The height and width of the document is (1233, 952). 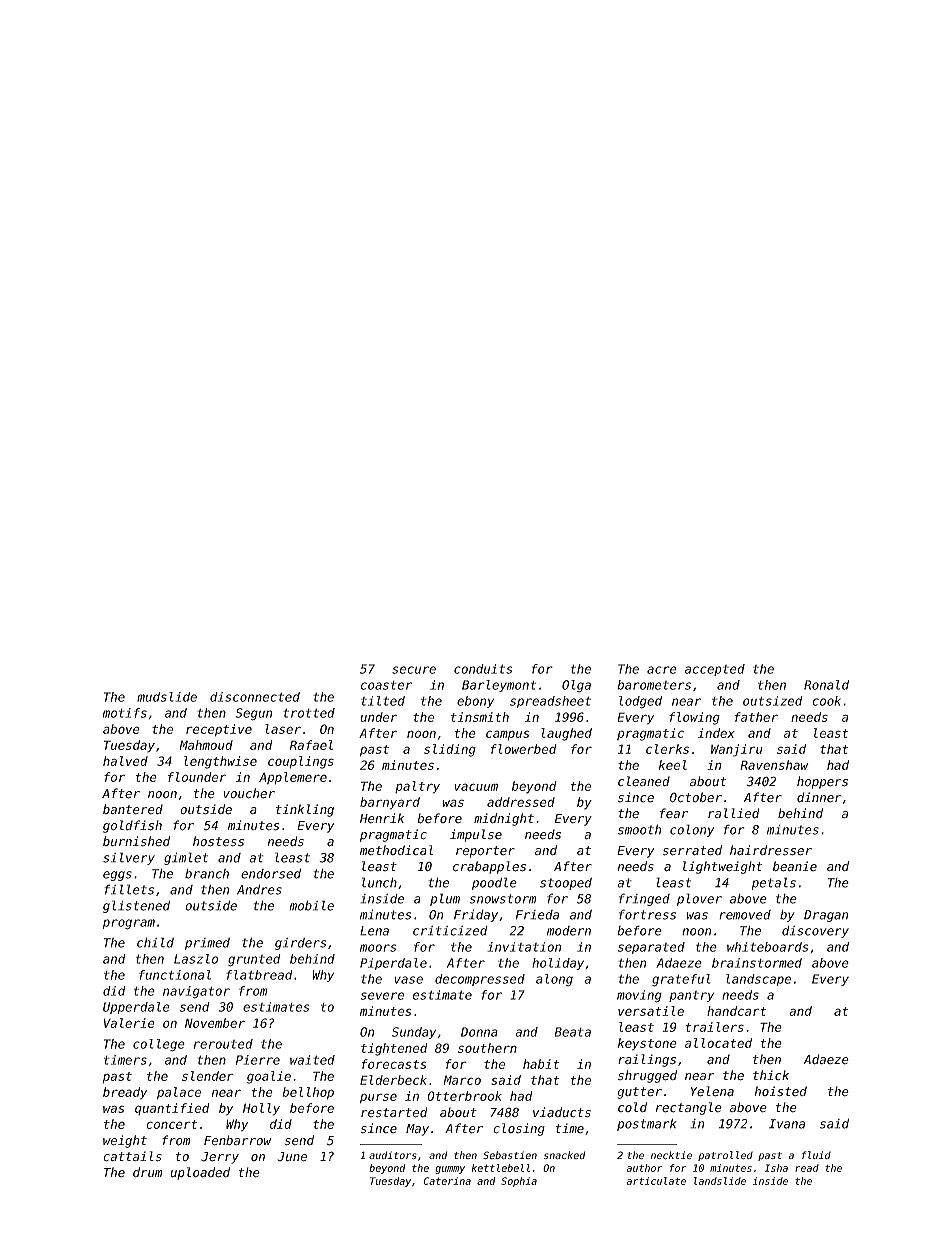 I want to click on auditors, so click(x=392, y=1155).
